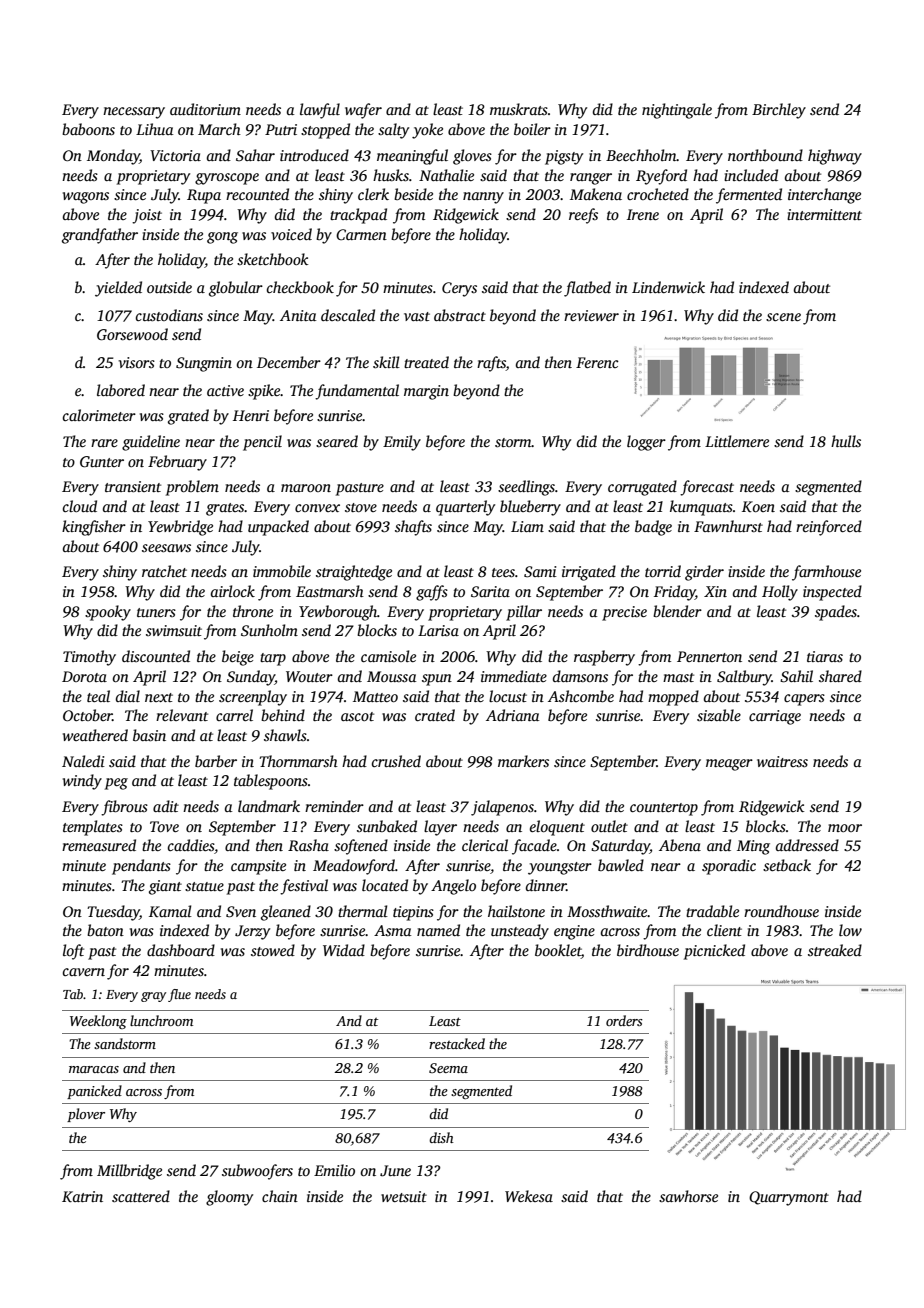  What do you see at coordinates (583, 216) in the screenshot?
I see `reefs` at bounding box center [583, 216].
